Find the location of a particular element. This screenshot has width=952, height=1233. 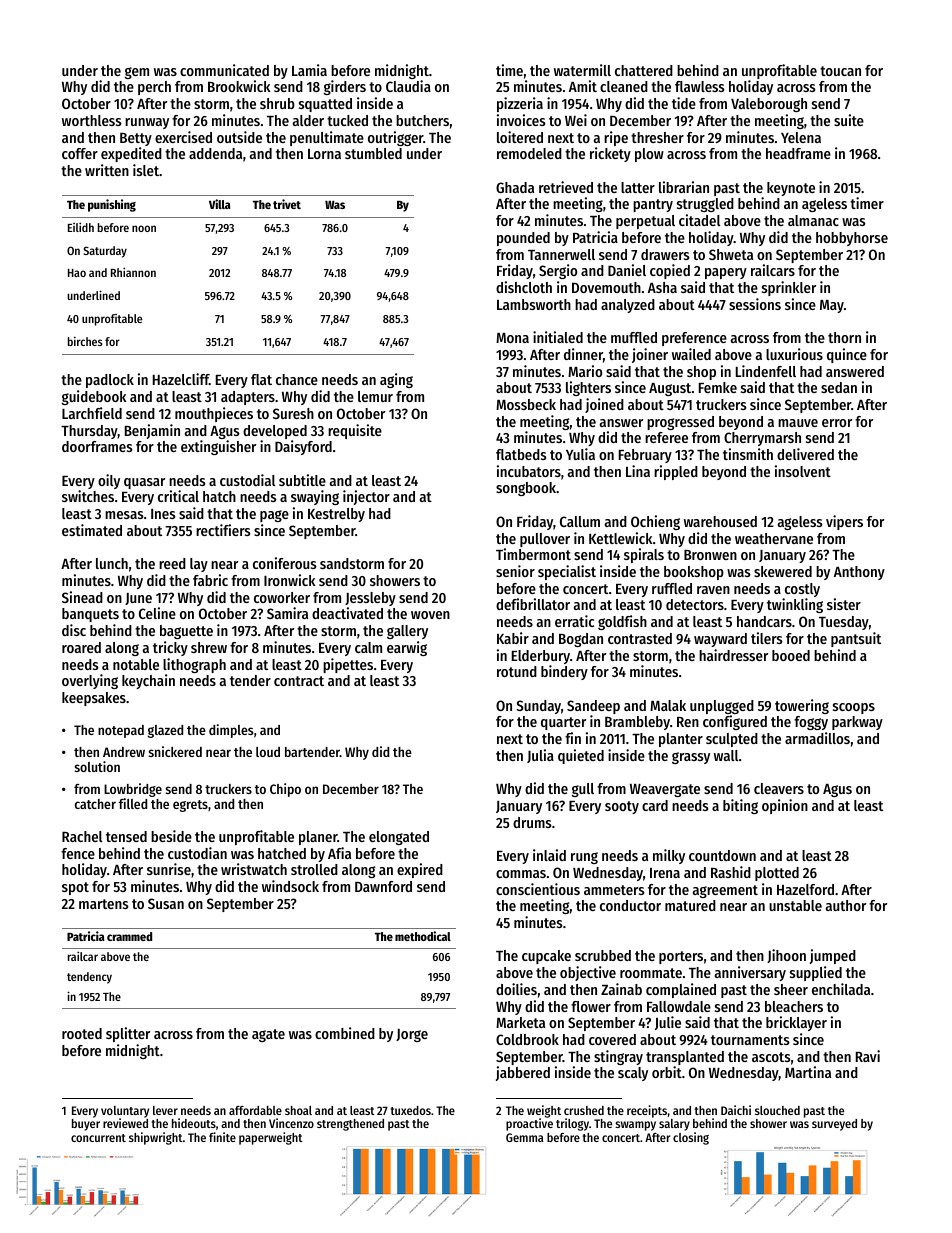

flawless is located at coordinates (700, 86).
